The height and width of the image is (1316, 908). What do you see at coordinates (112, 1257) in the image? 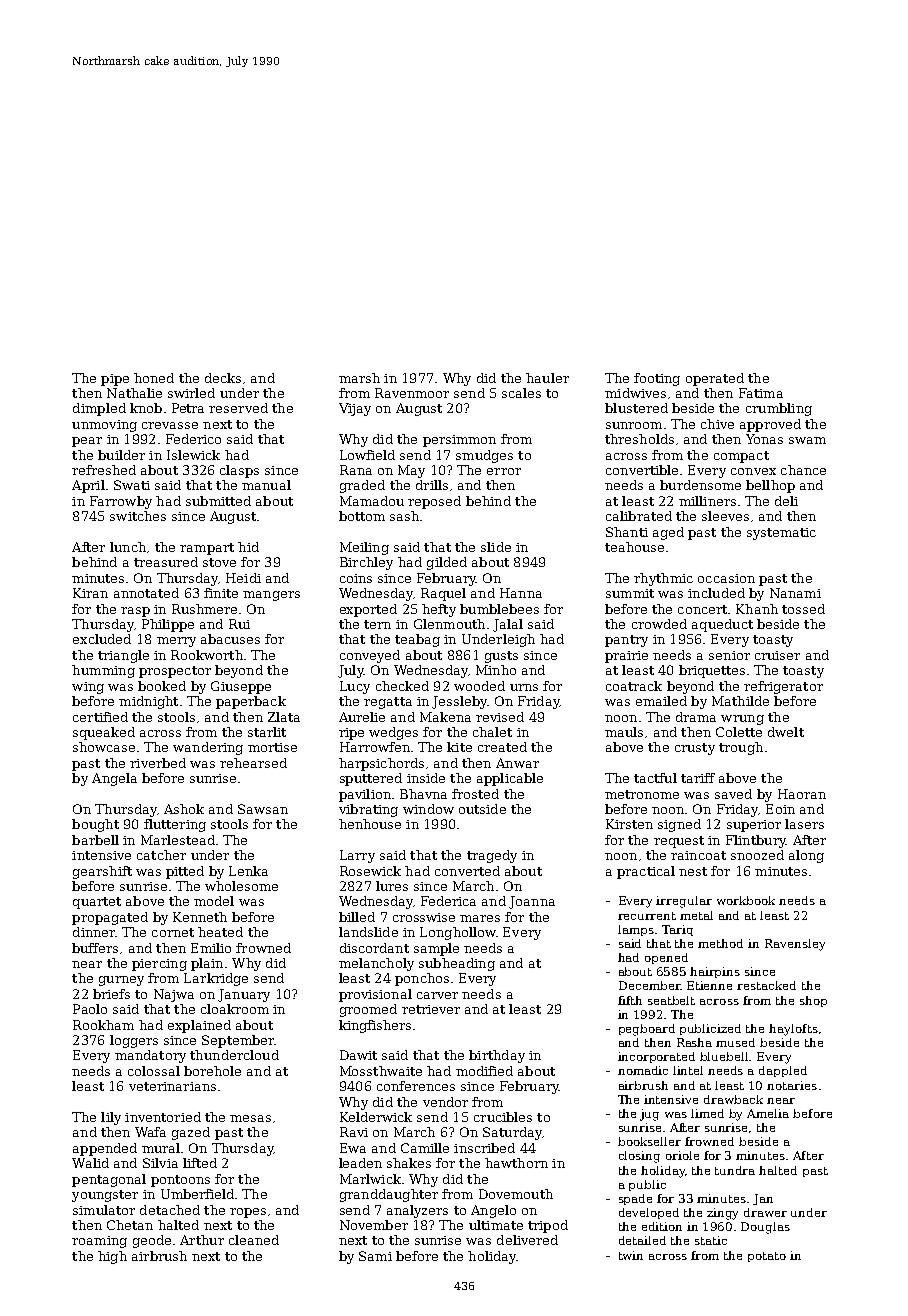
I see `high` at bounding box center [112, 1257].
